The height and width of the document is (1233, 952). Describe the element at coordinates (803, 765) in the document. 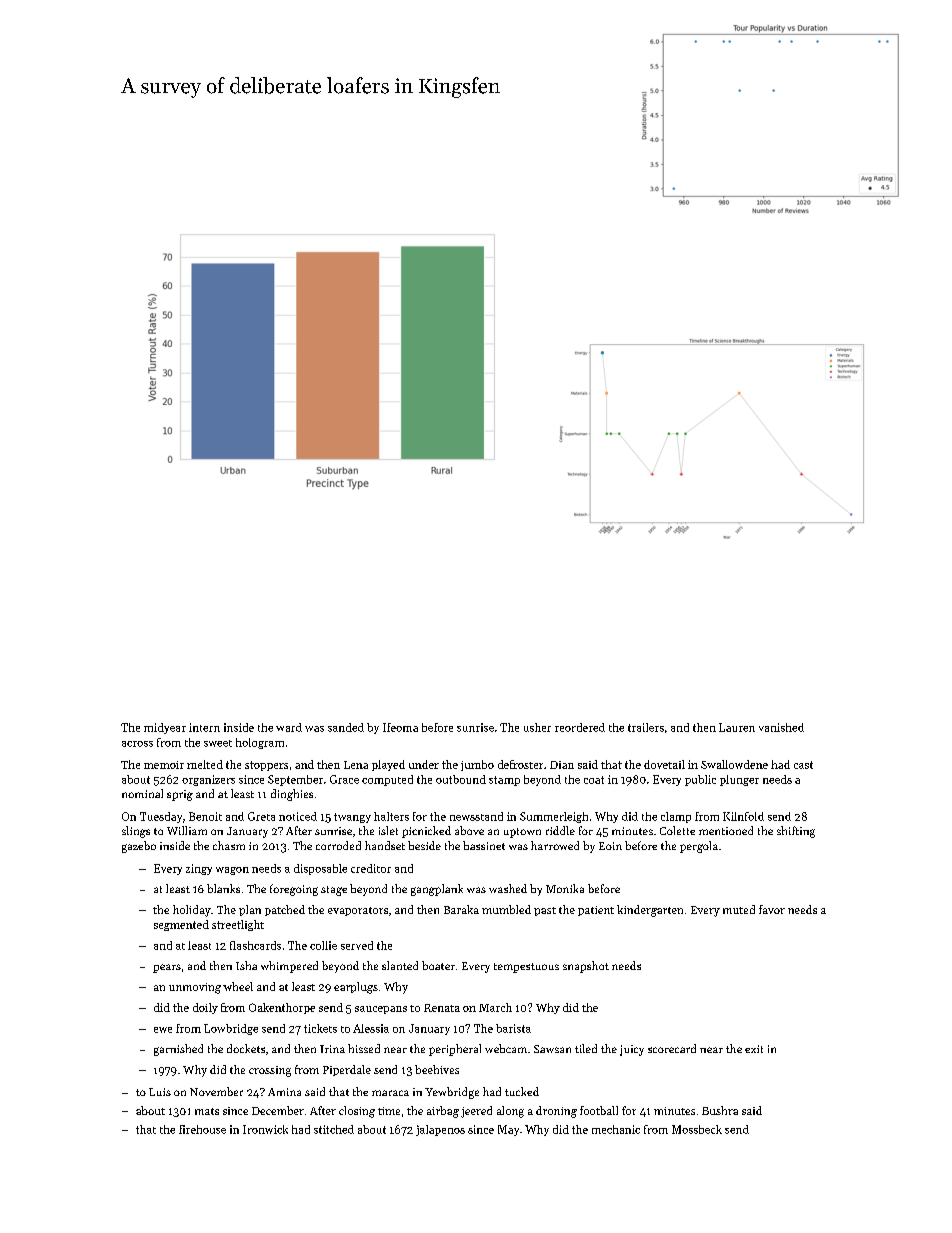

I see `cast` at that location.
